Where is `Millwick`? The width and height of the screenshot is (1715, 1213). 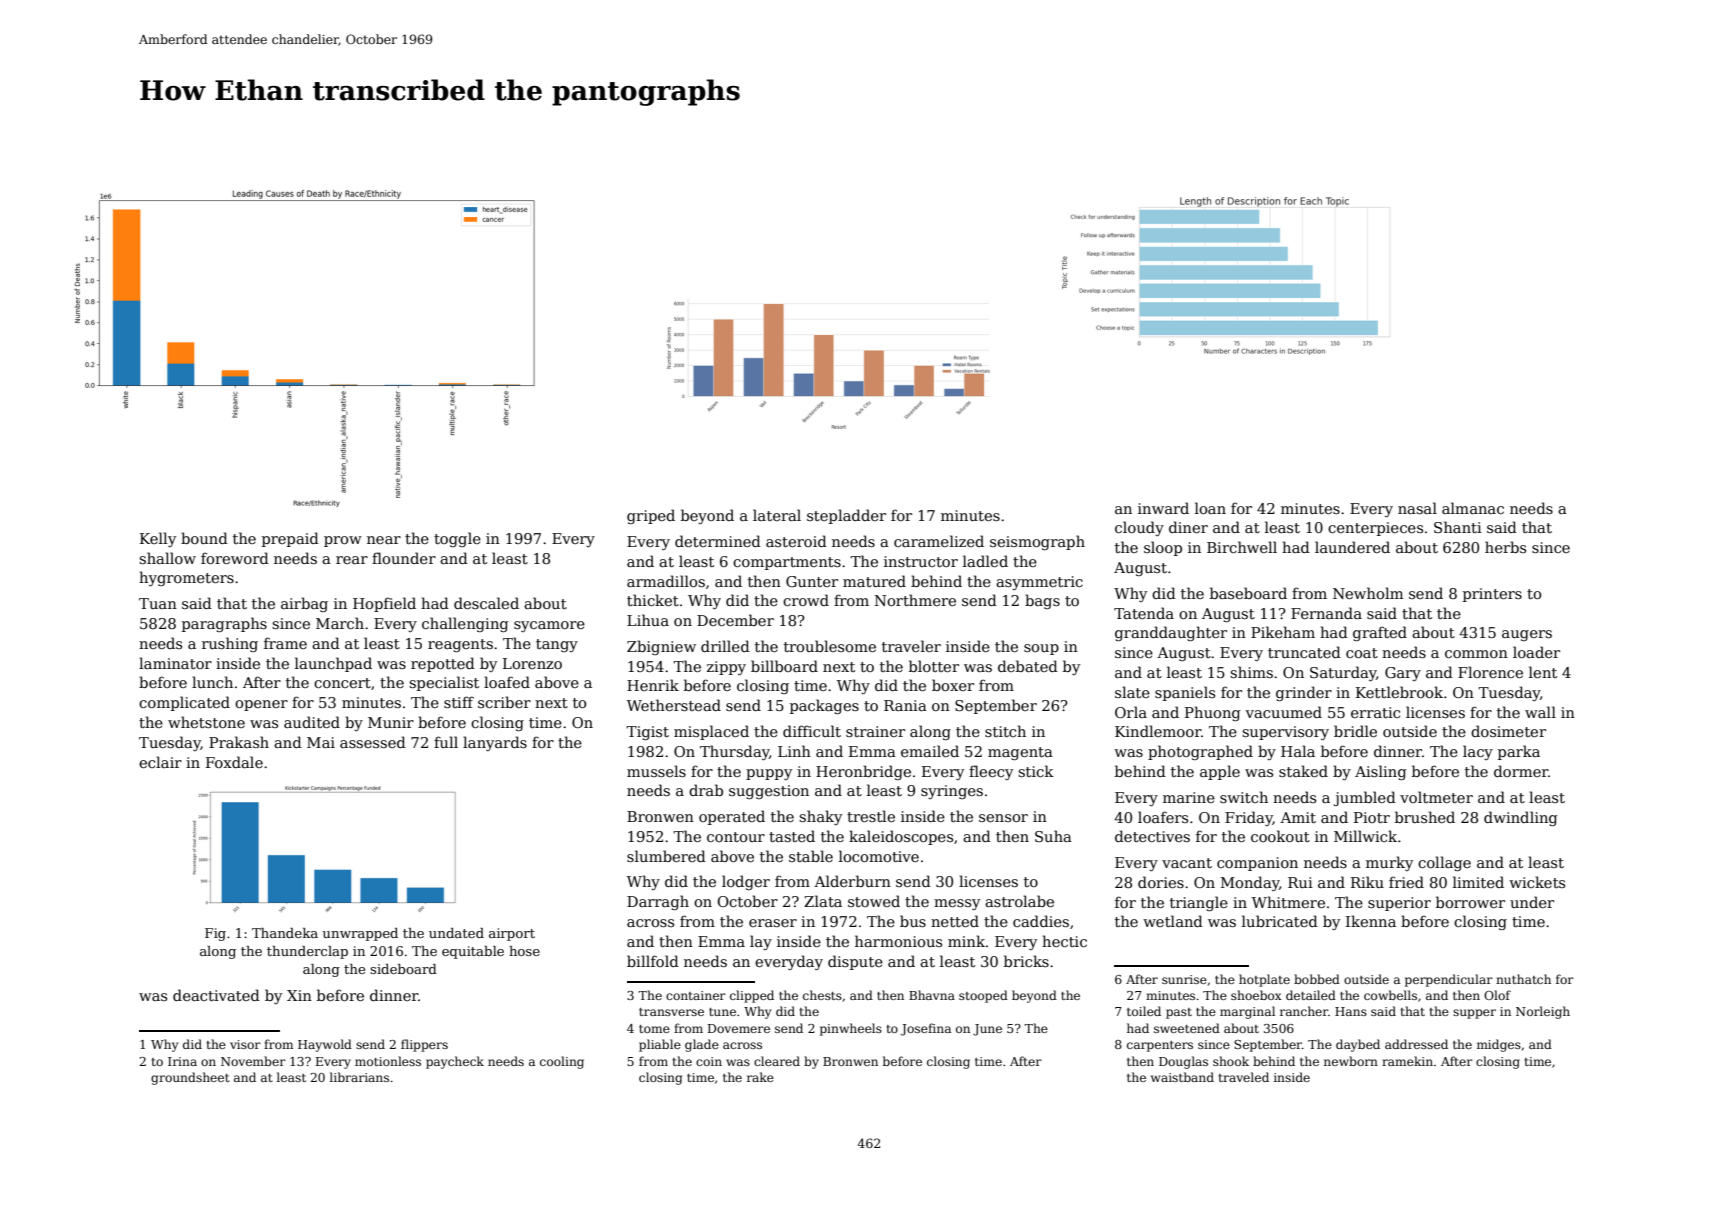 Millwick is located at coordinates (1365, 836).
